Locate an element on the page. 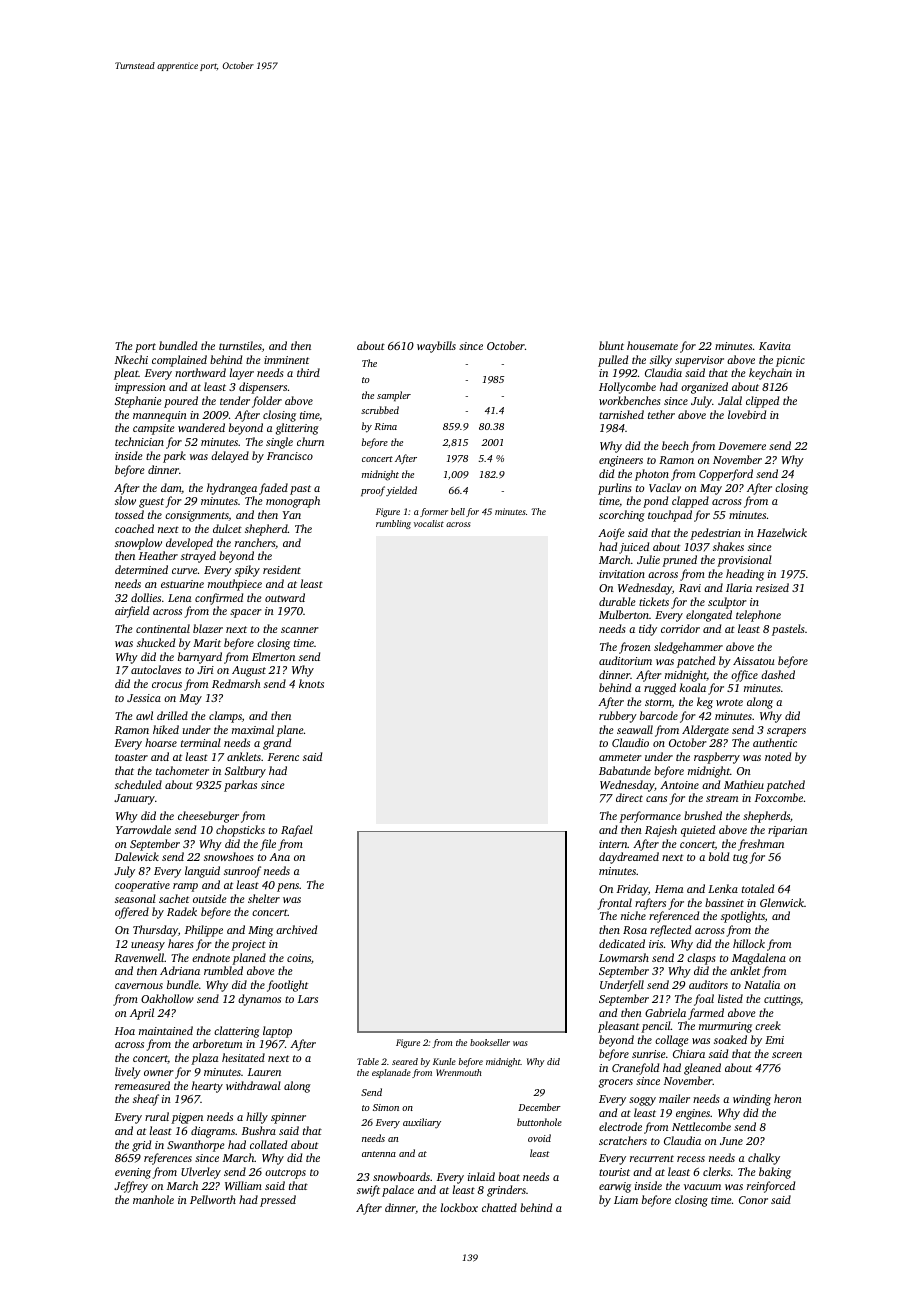  Rafael is located at coordinates (297, 831).
